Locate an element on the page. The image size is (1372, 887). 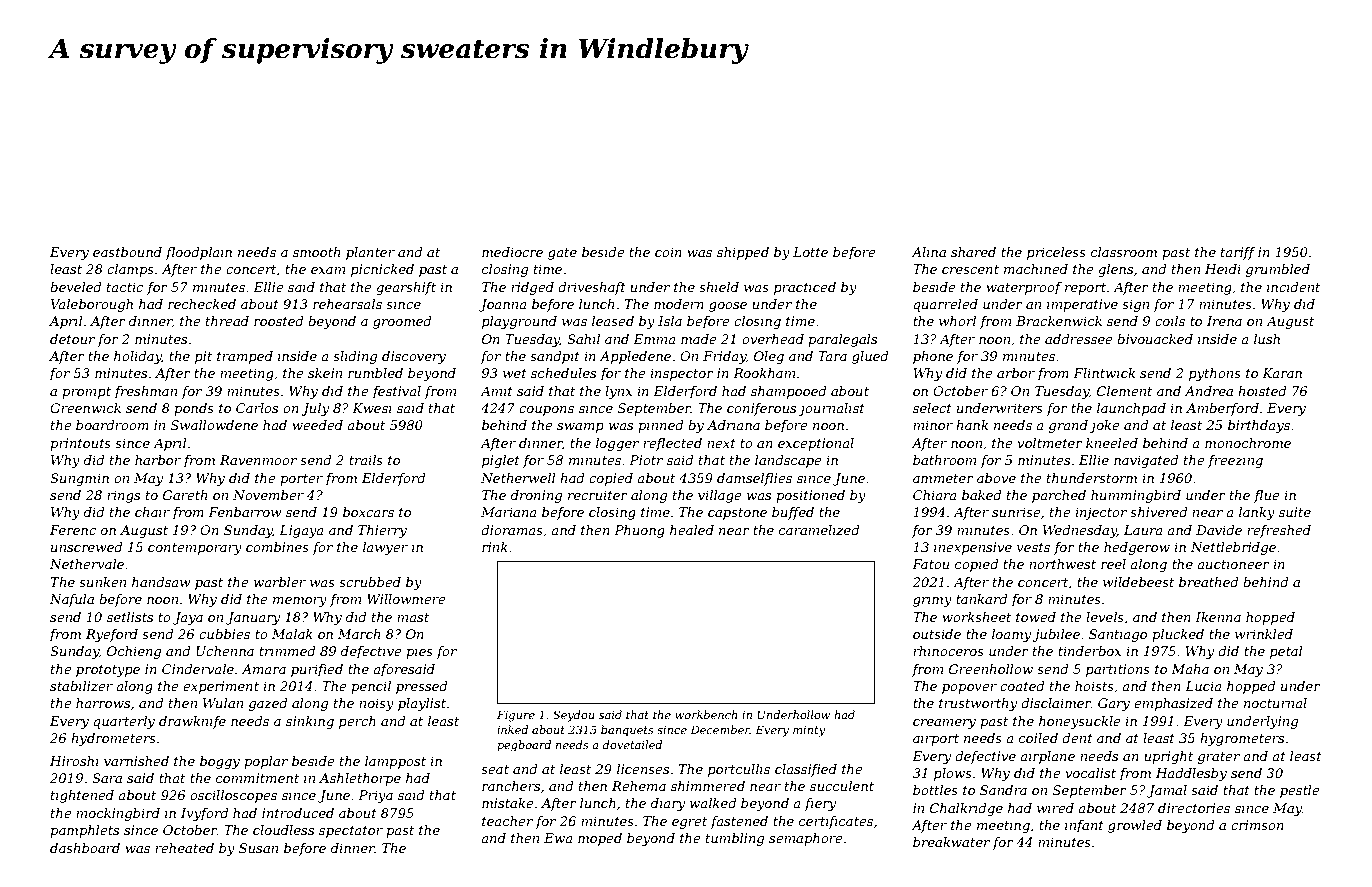
classroom is located at coordinates (1124, 252).
